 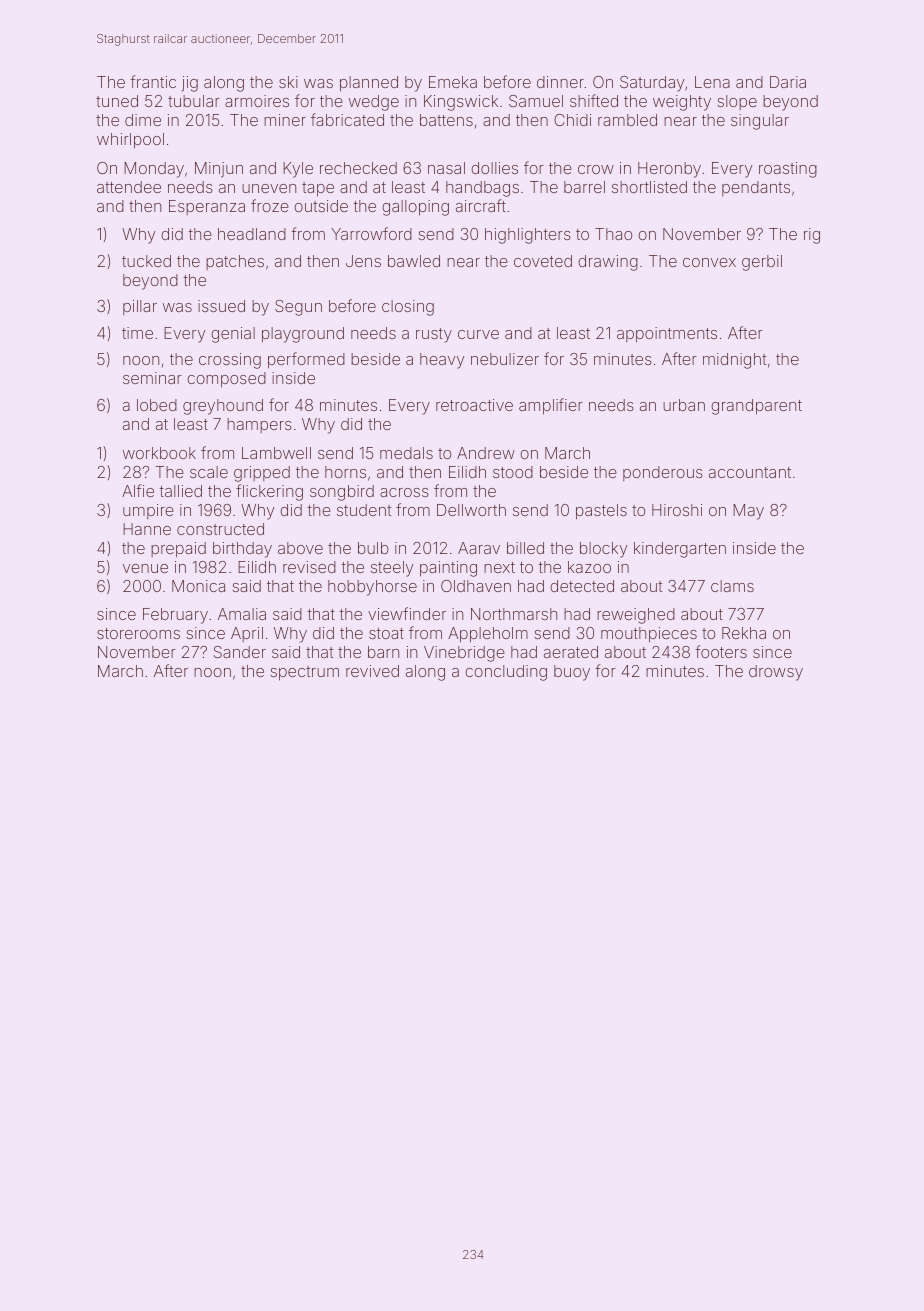 What do you see at coordinates (194, 101) in the screenshot?
I see `tubular` at bounding box center [194, 101].
